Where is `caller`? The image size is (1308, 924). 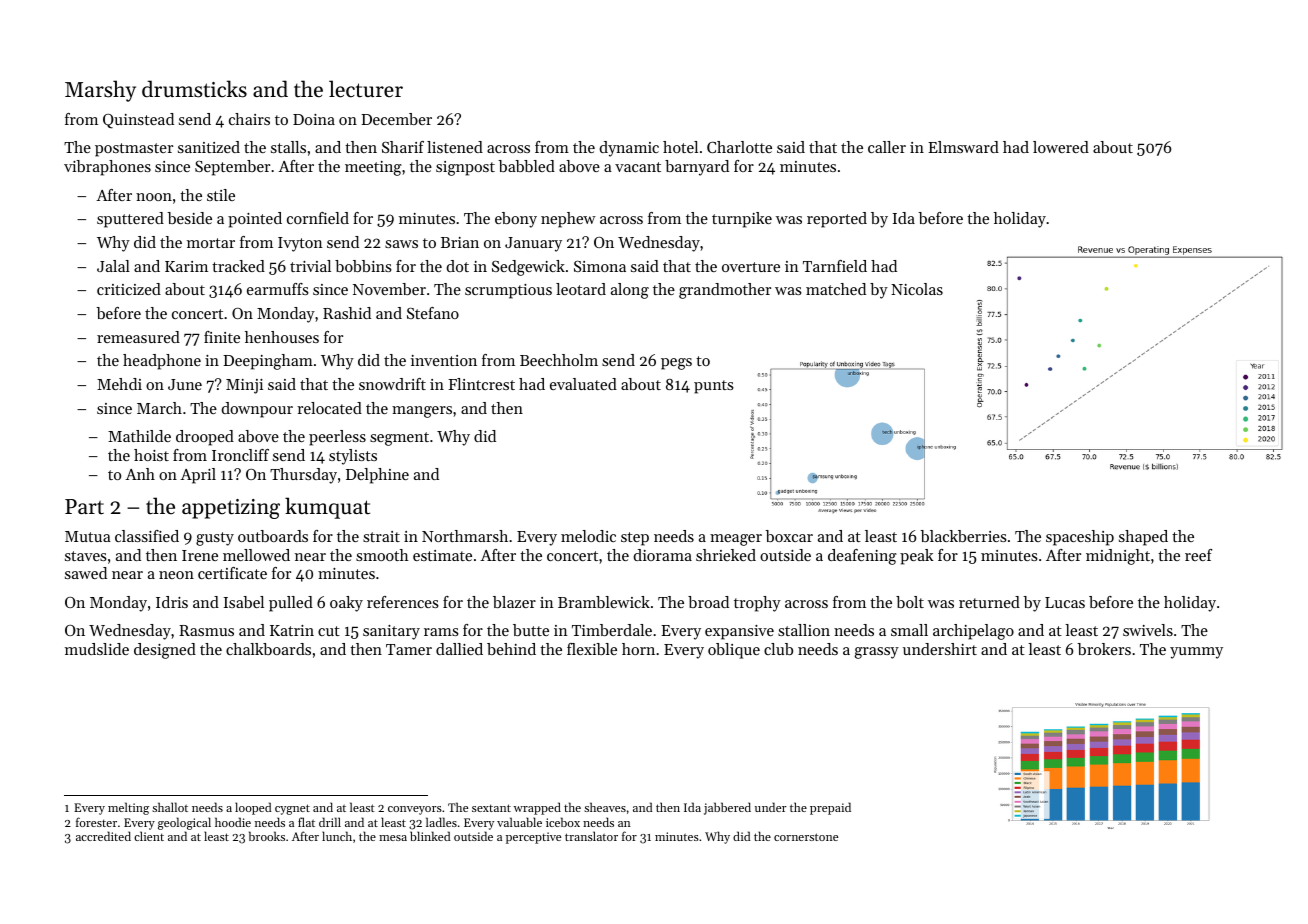 caller is located at coordinates (887, 147).
